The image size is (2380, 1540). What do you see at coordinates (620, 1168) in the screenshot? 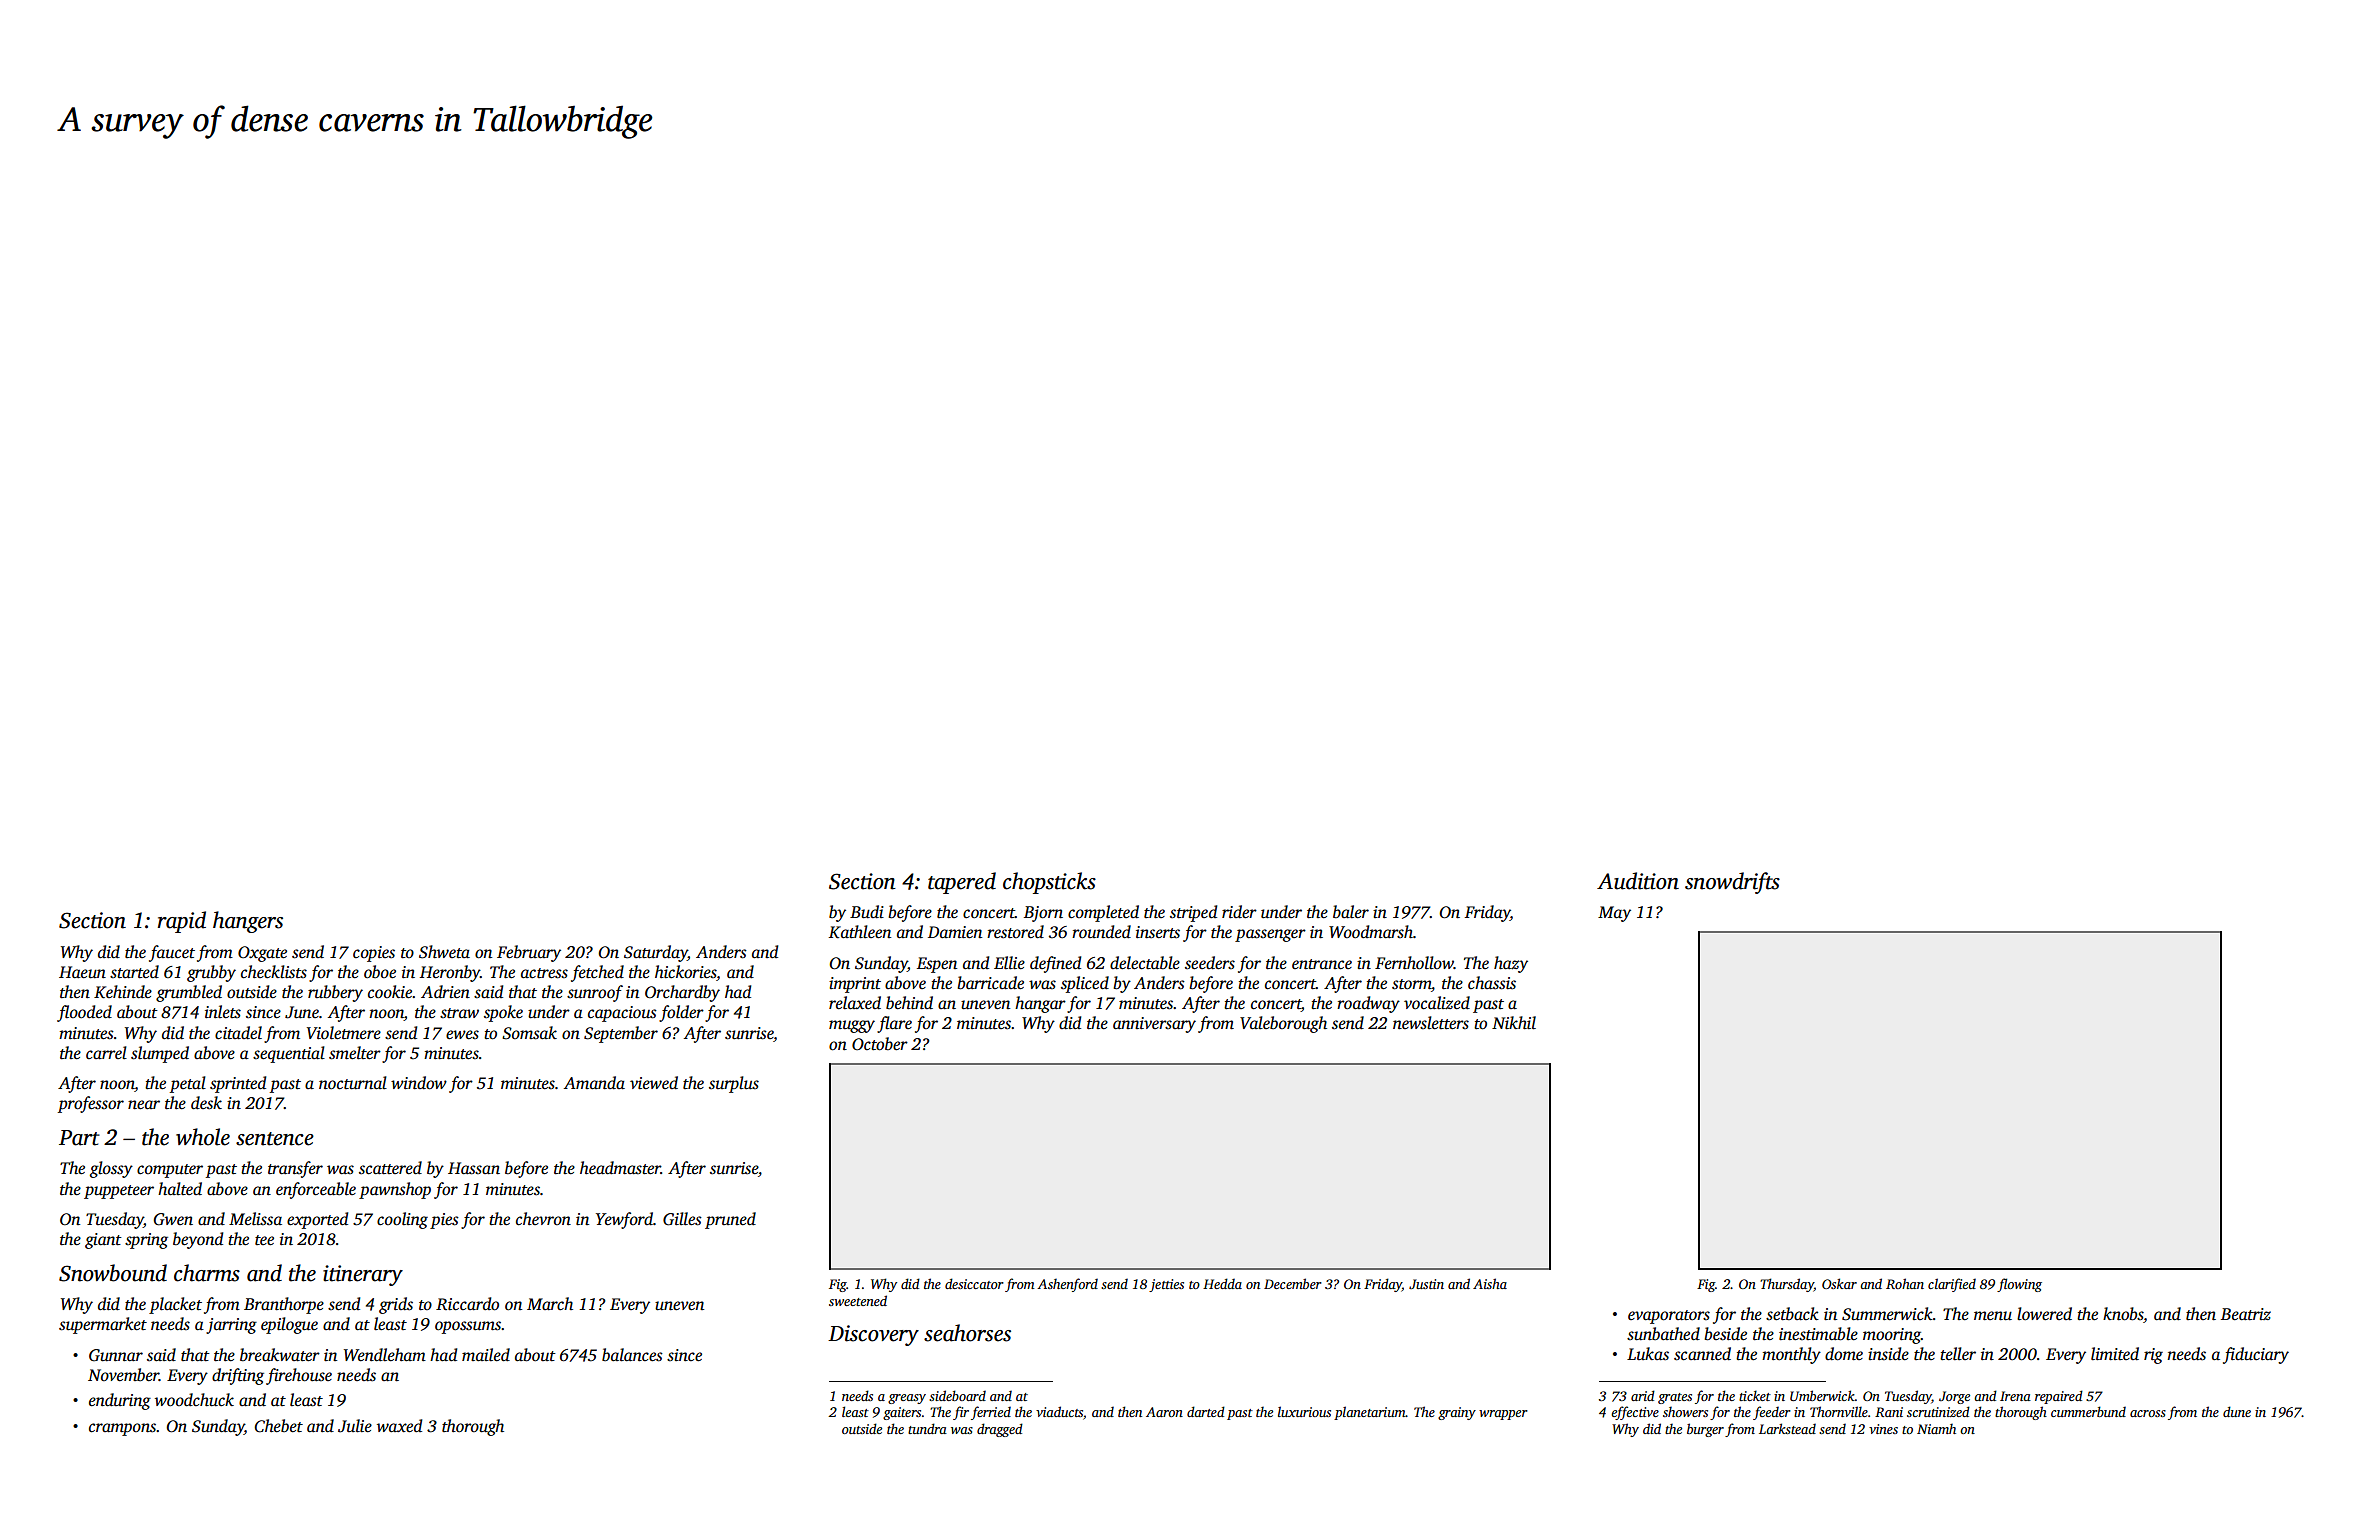
I see `headmaster` at bounding box center [620, 1168].
